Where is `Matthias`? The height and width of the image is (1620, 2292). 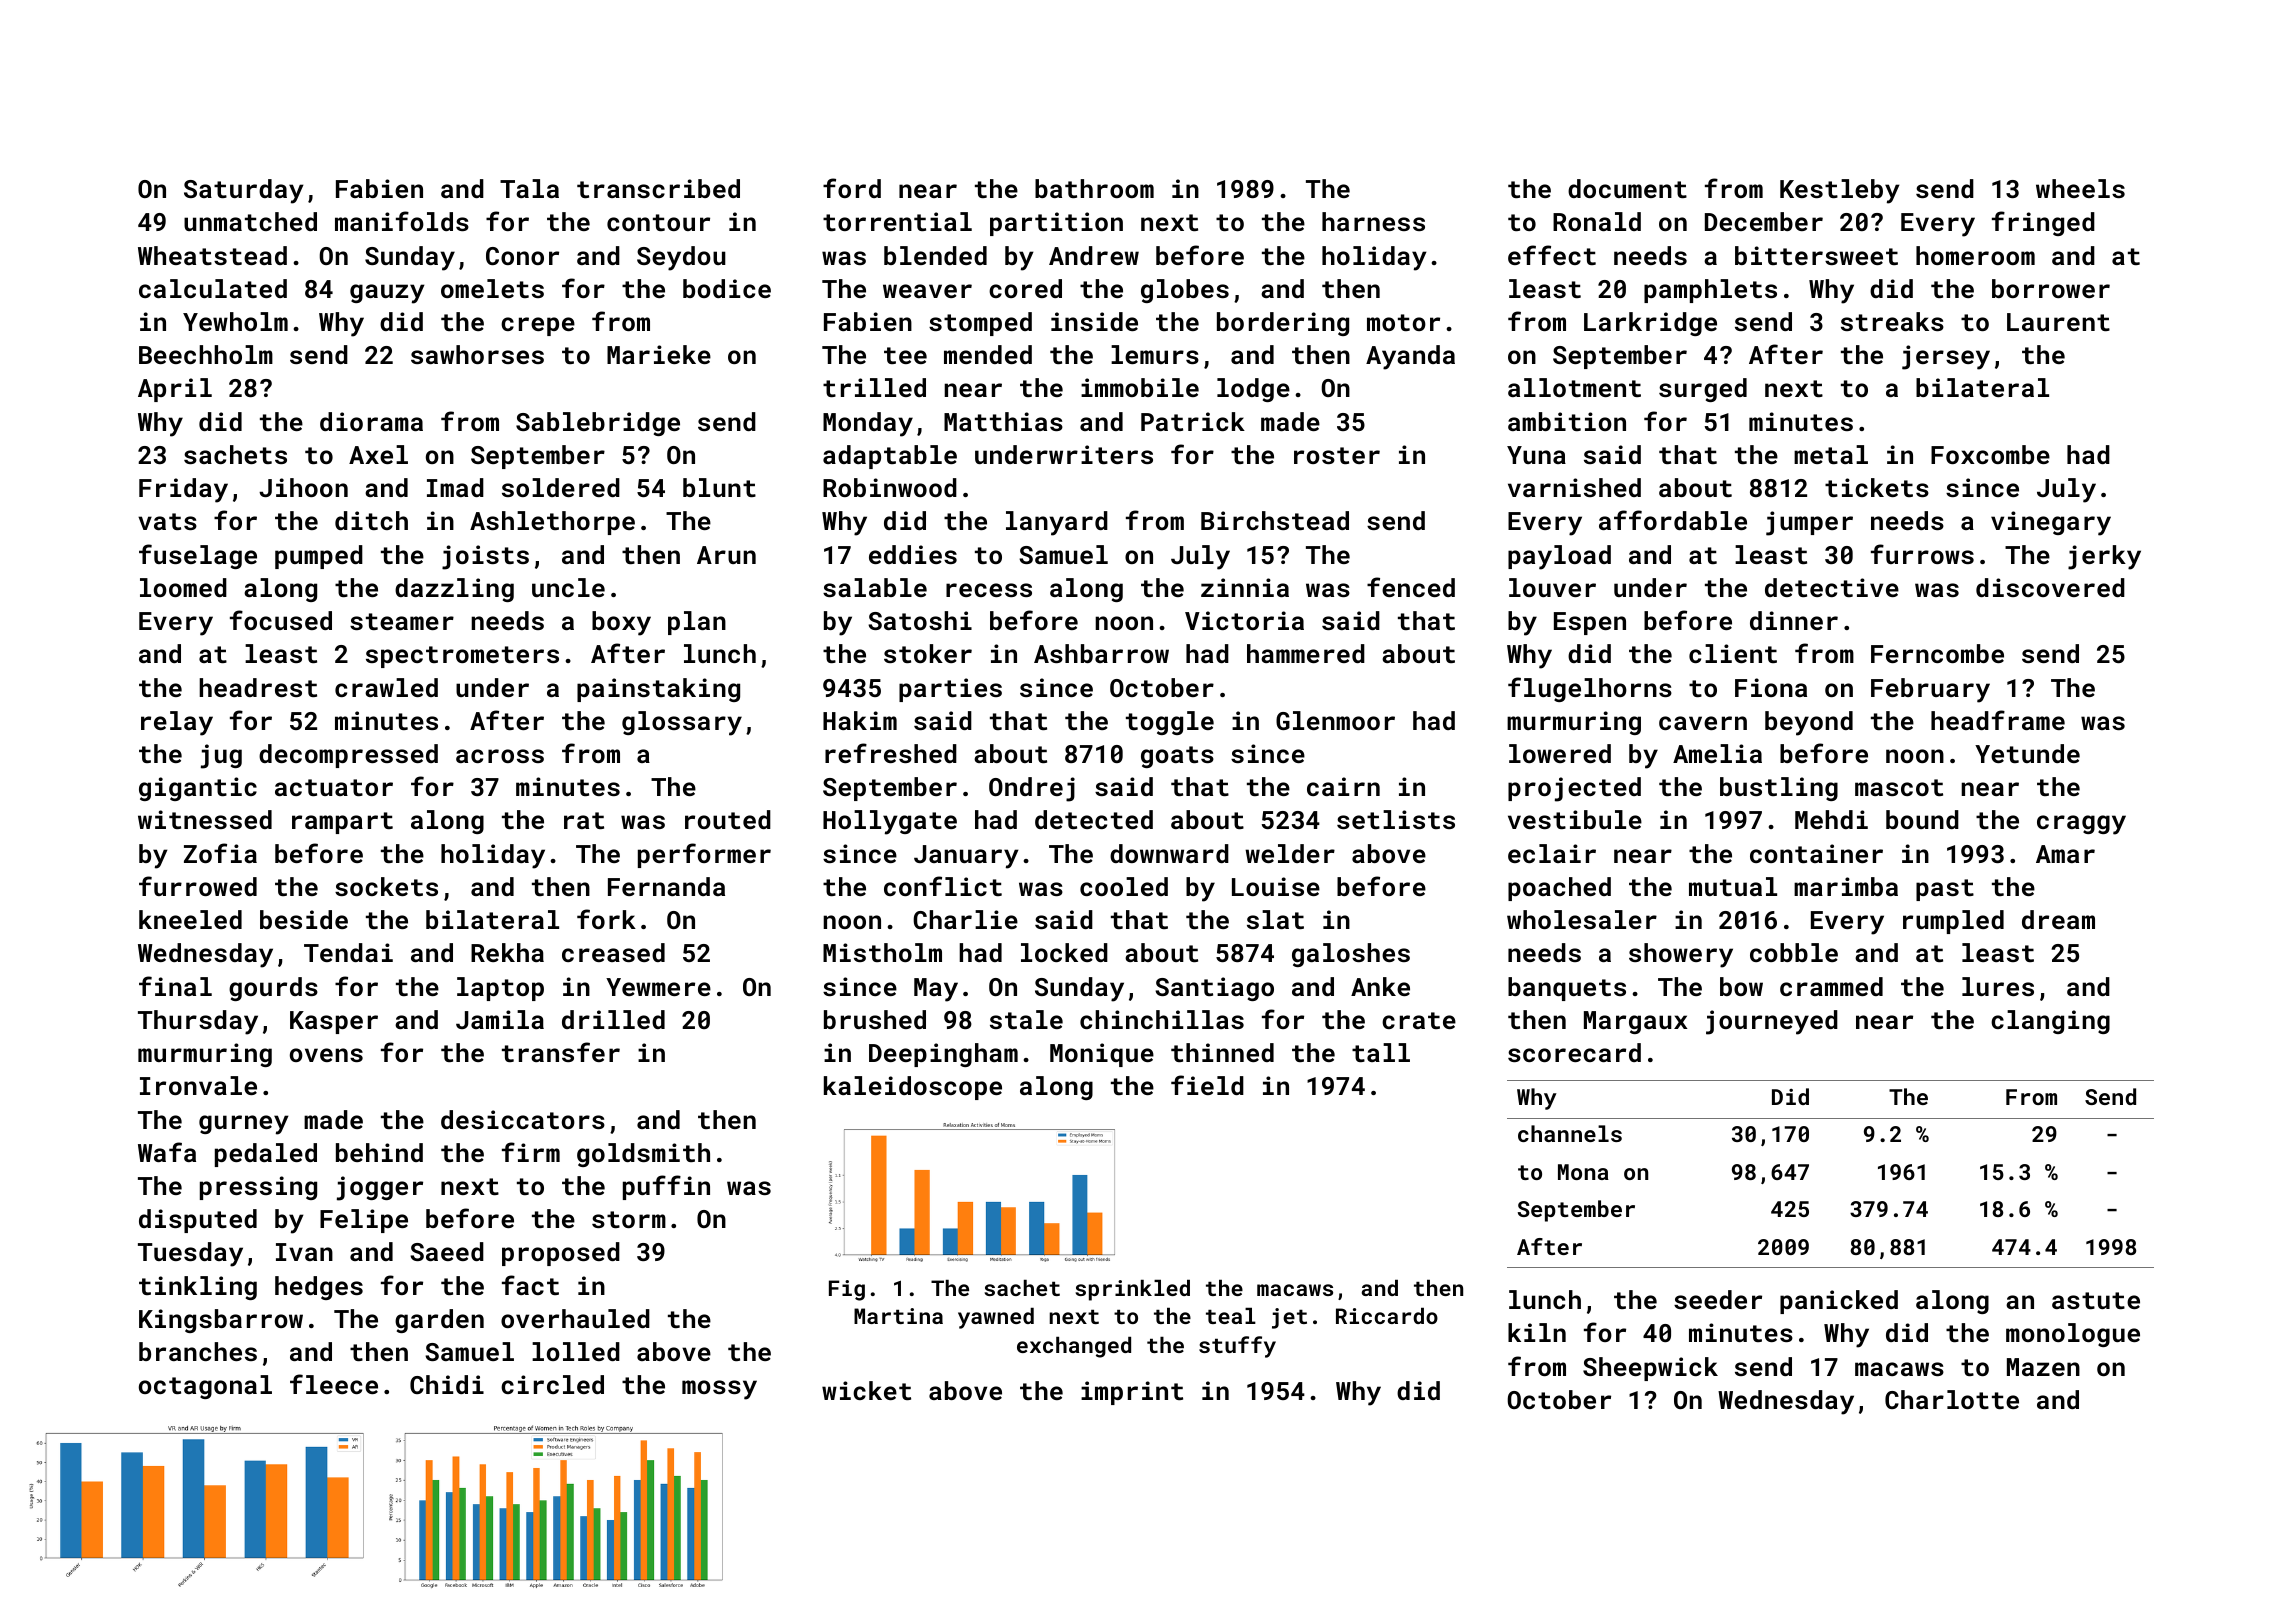
Matthias is located at coordinates (1003, 421).
